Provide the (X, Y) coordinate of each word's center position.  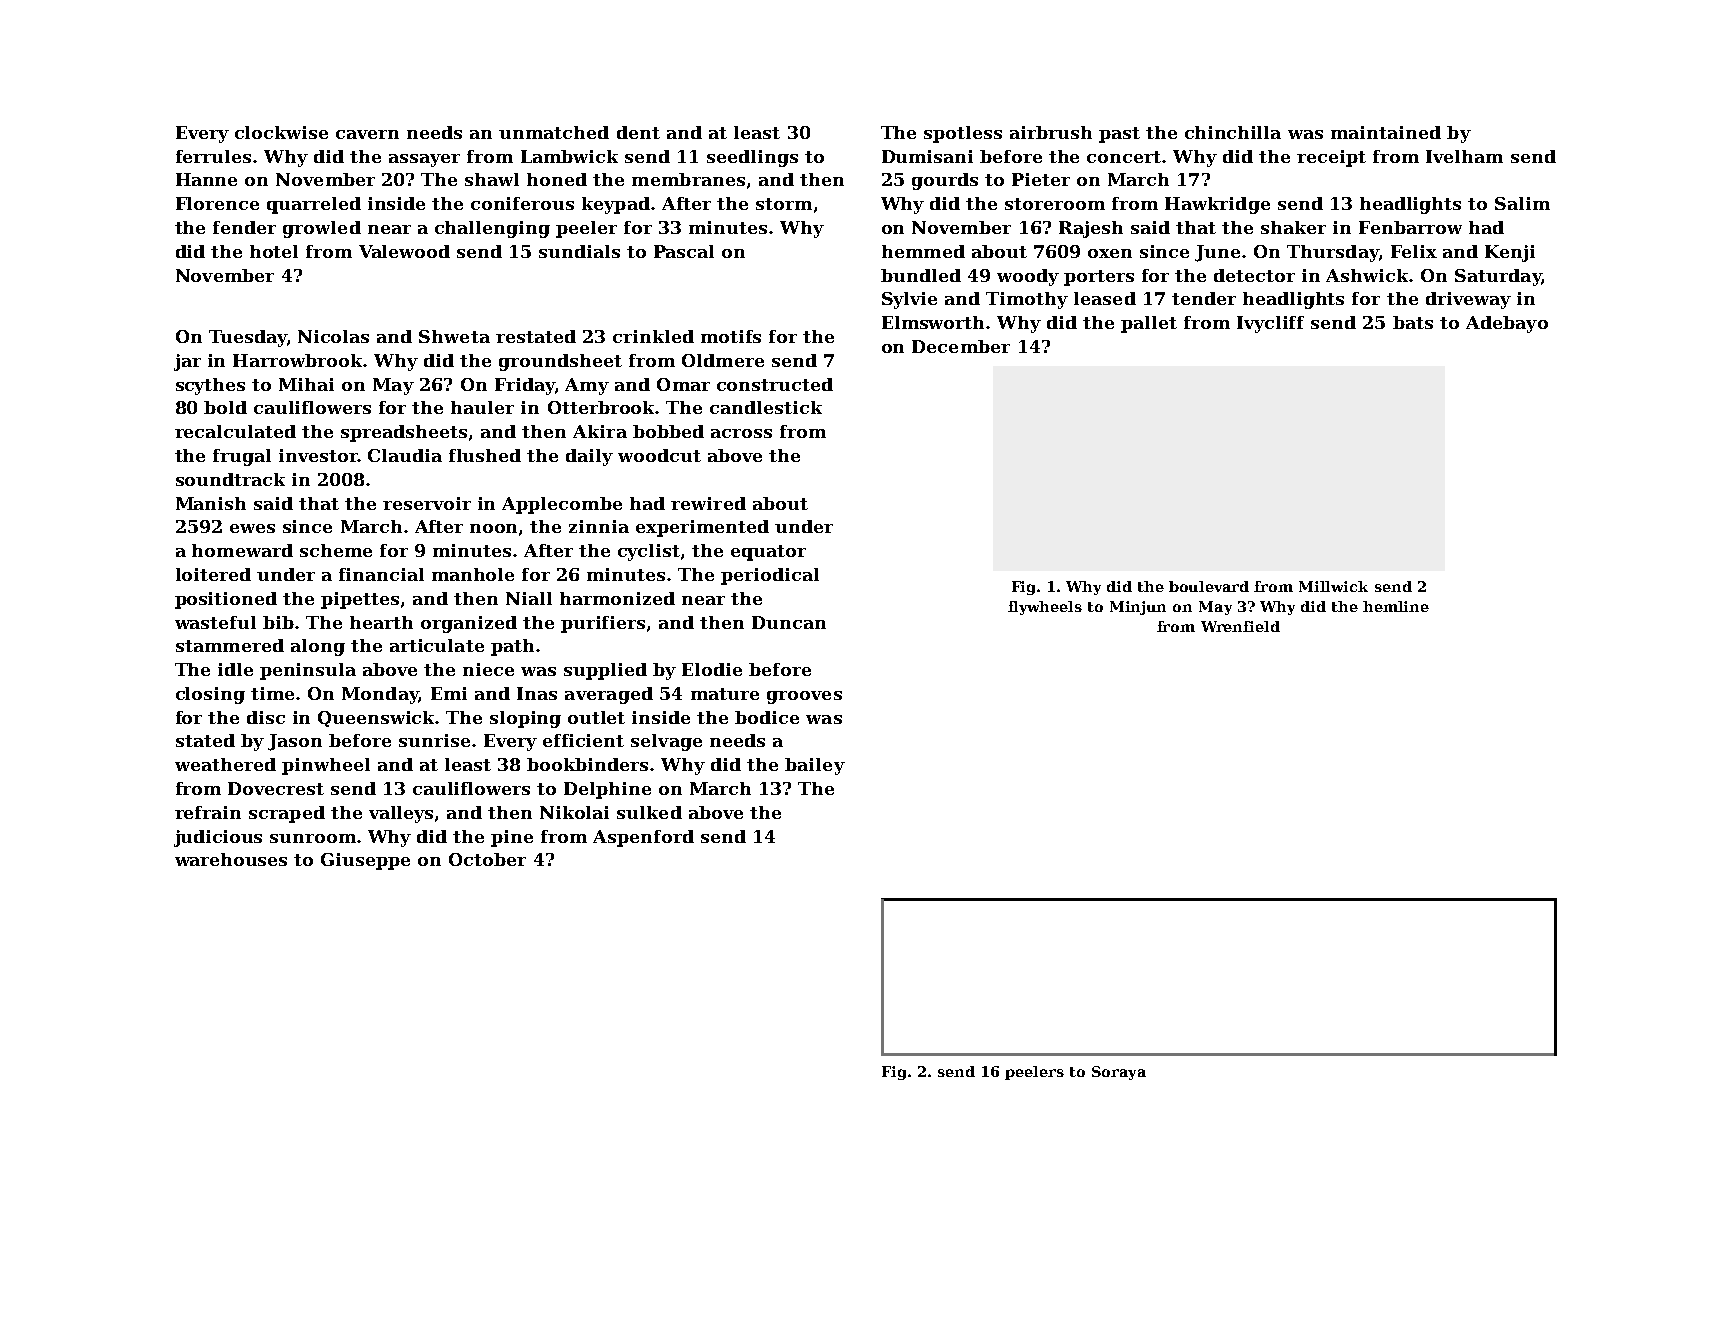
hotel (274, 251)
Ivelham (1464, 156)
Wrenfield (1240, 626)
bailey (815, 766)
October (487, 859)
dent (638, 132)
